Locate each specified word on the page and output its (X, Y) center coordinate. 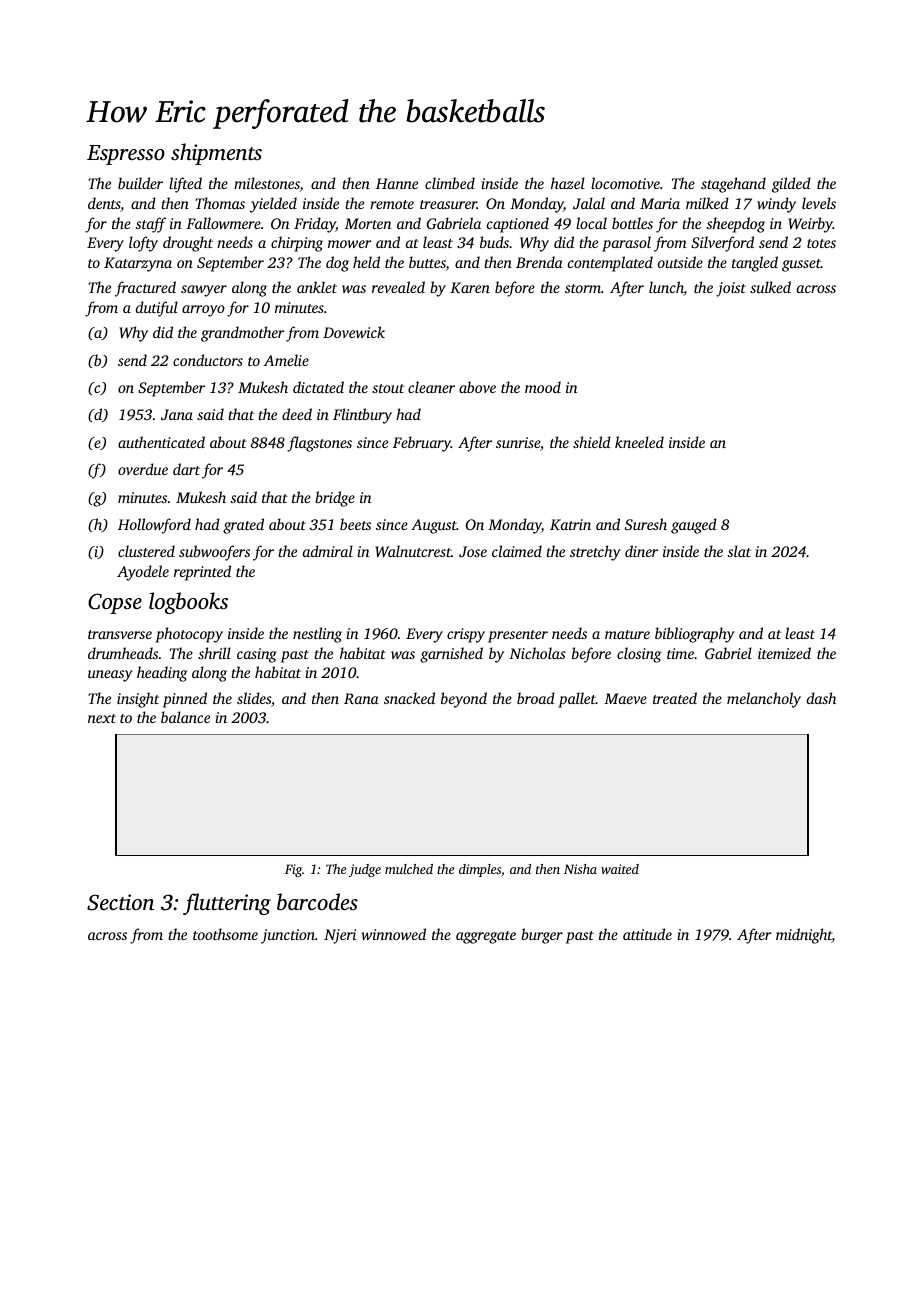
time (680, 653)
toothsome (225, 934)
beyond (464, 700)
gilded (791, 185)
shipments (216, 154)
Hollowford (154, 526)
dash (821, 698)
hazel (568, 183)
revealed (398, 287)
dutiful (157, 309)
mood (543, 387)
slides (254, 698)
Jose (473, 551)
